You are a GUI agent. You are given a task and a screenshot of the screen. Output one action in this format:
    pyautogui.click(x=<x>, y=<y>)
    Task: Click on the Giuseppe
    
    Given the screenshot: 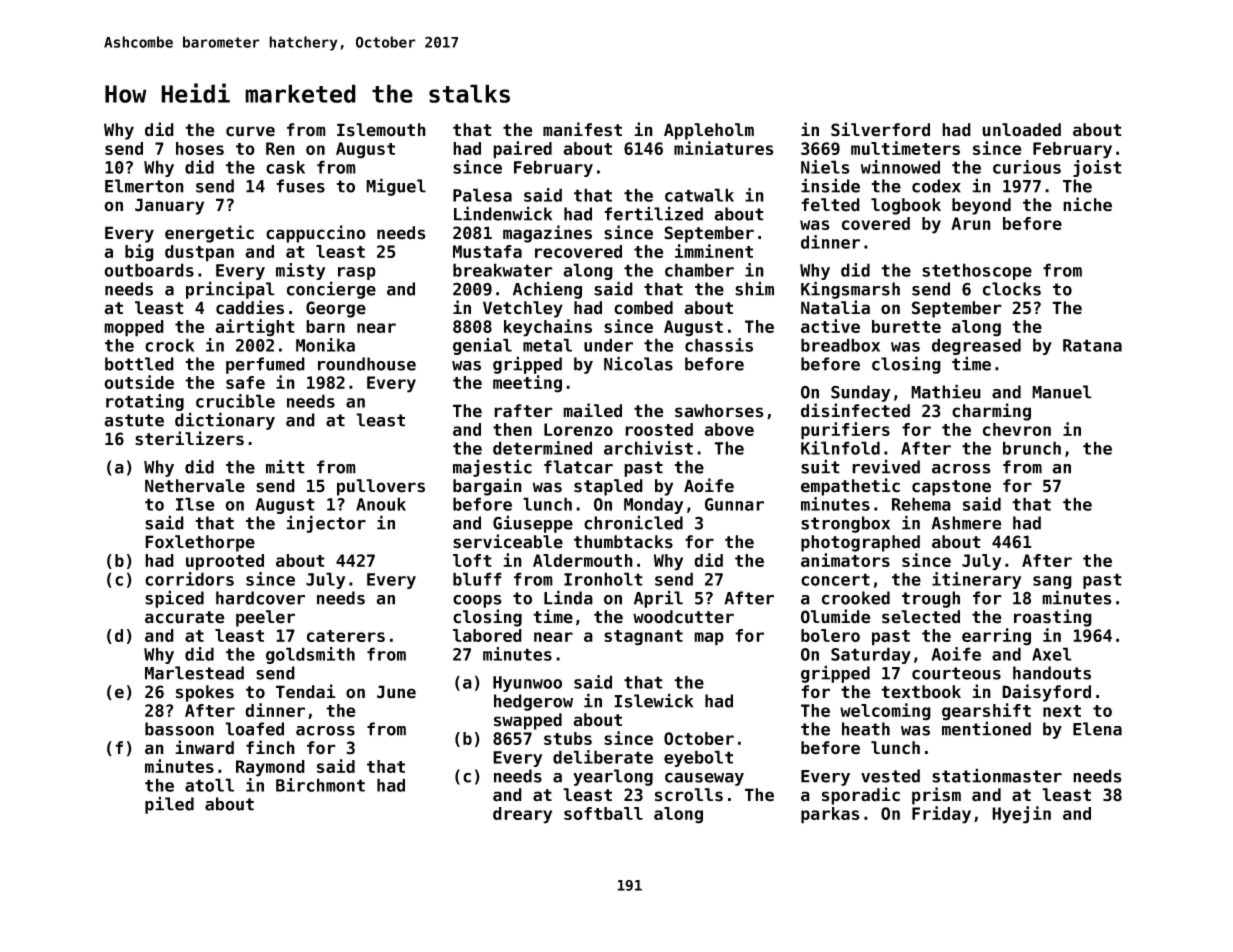 What is the action you would take?
    pyautogui.click(x=533, y=524)
